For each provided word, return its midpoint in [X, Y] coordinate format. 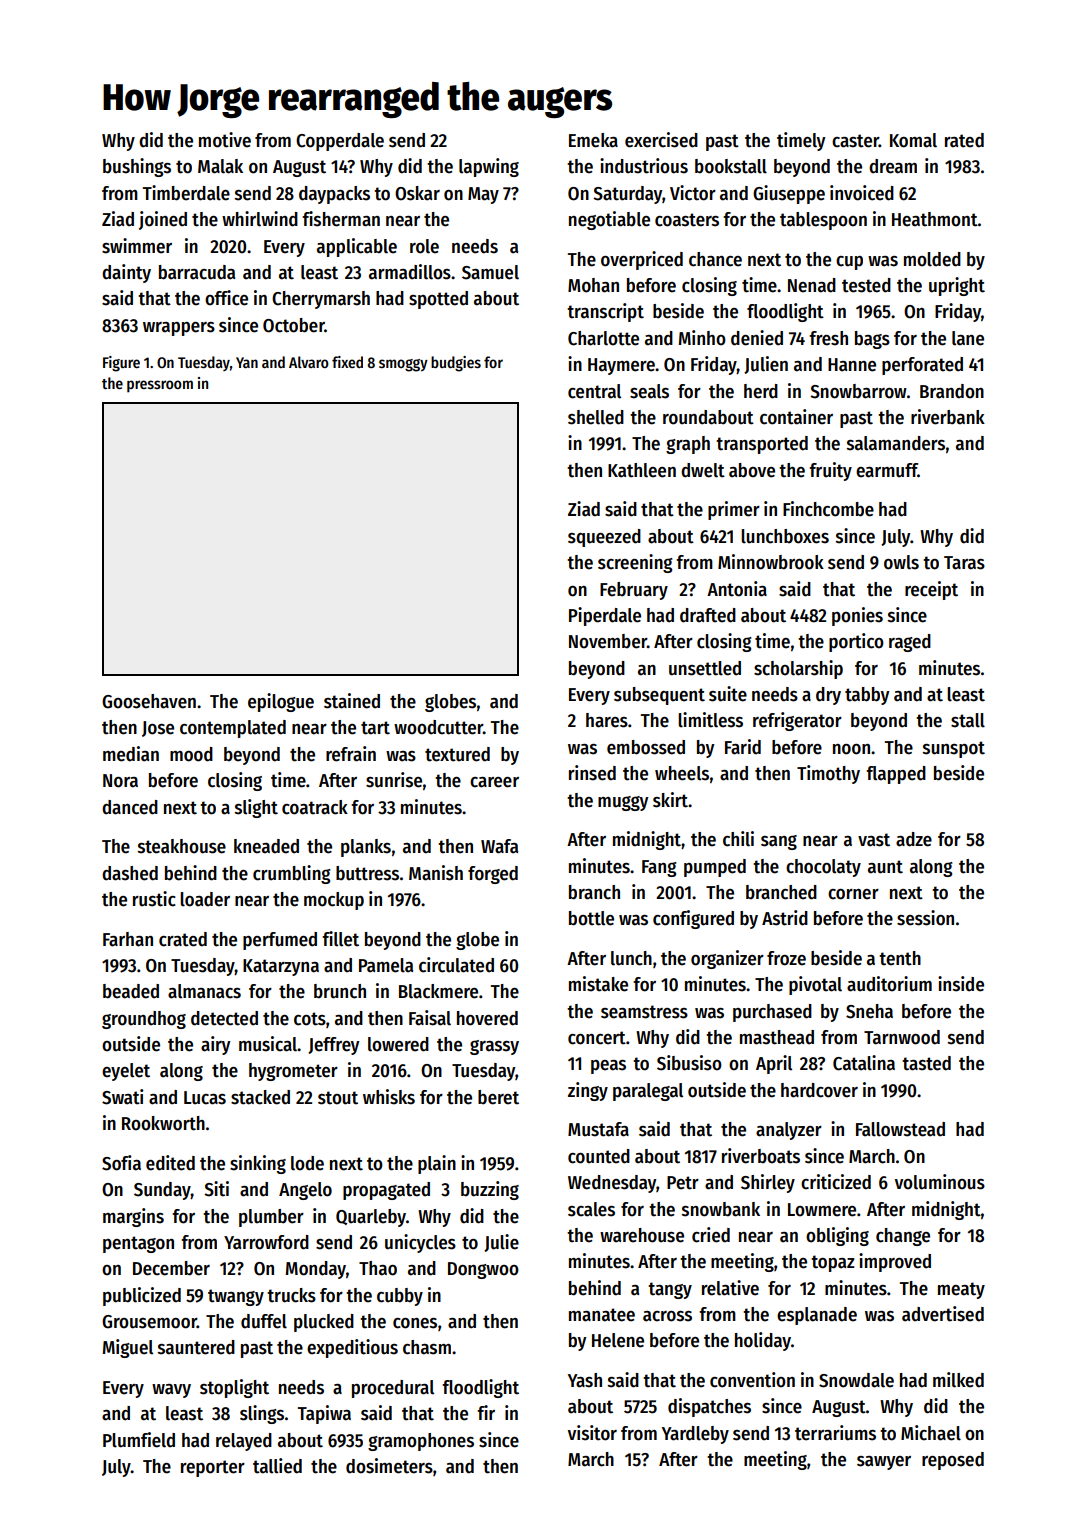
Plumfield [139, 1440]
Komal [913, 140]
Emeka [593, 140]
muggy [623, 803]
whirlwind [260, 219]
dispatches [709, 1407]
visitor [592, 1433]
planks [366, 848]
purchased [772, 1013]
